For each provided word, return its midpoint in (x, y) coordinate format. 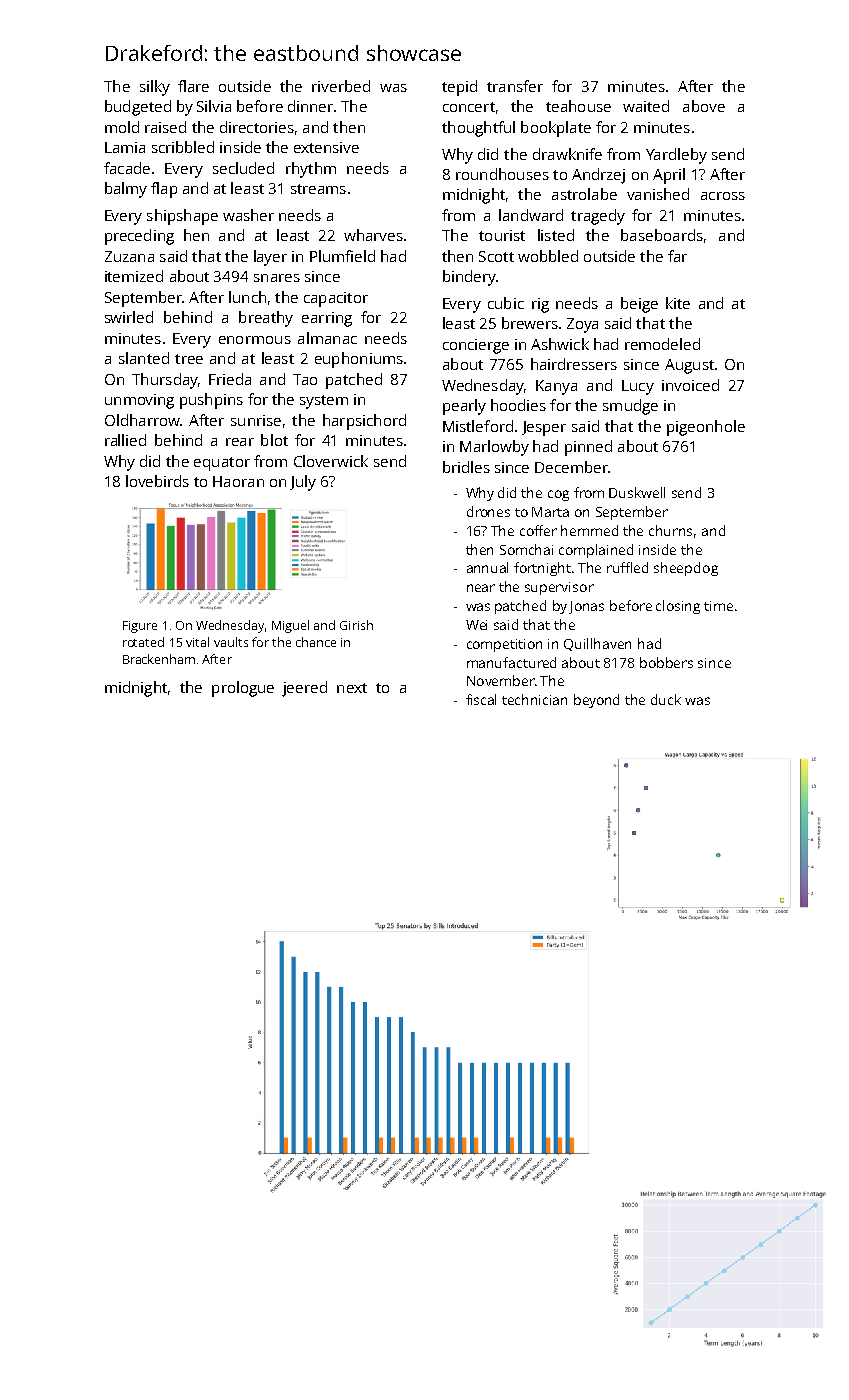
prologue (243, 689)
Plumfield (342, 256)
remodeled (662, 344)
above (704, 106)
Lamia (125, 147)
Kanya (556, 387)
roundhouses (502, 174)
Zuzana (129, 256)
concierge (476, 346)
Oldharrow (142, 420)
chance (316, 642)
